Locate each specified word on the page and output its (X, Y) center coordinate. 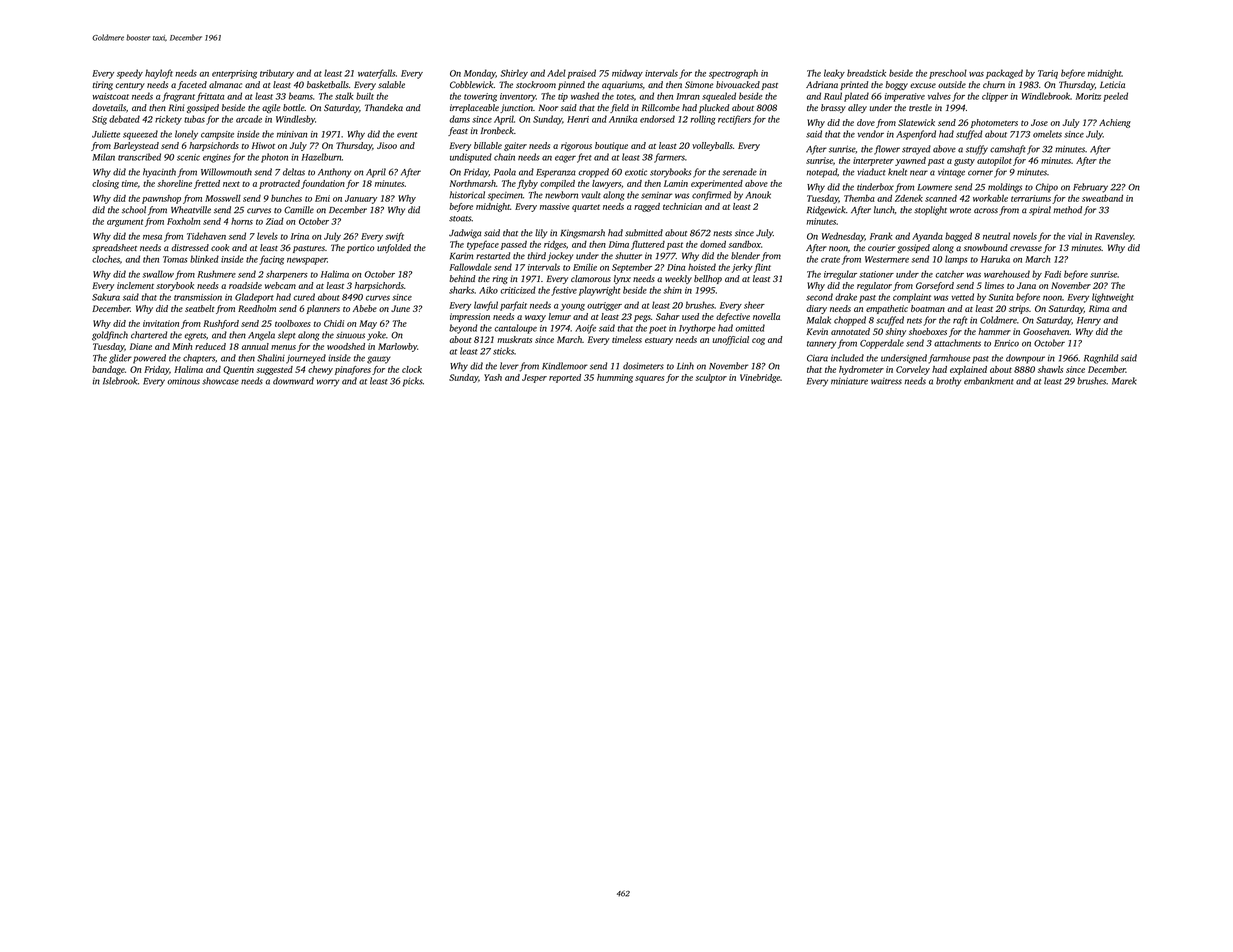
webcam (280, 285)
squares (650, 379)
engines (217, 158)
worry (328, 383)
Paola (505, 172)
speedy (130, 74)
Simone (699, 84)
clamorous (591, 278)
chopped (850, 321)
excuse (923, 85)
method (1067, 210)
